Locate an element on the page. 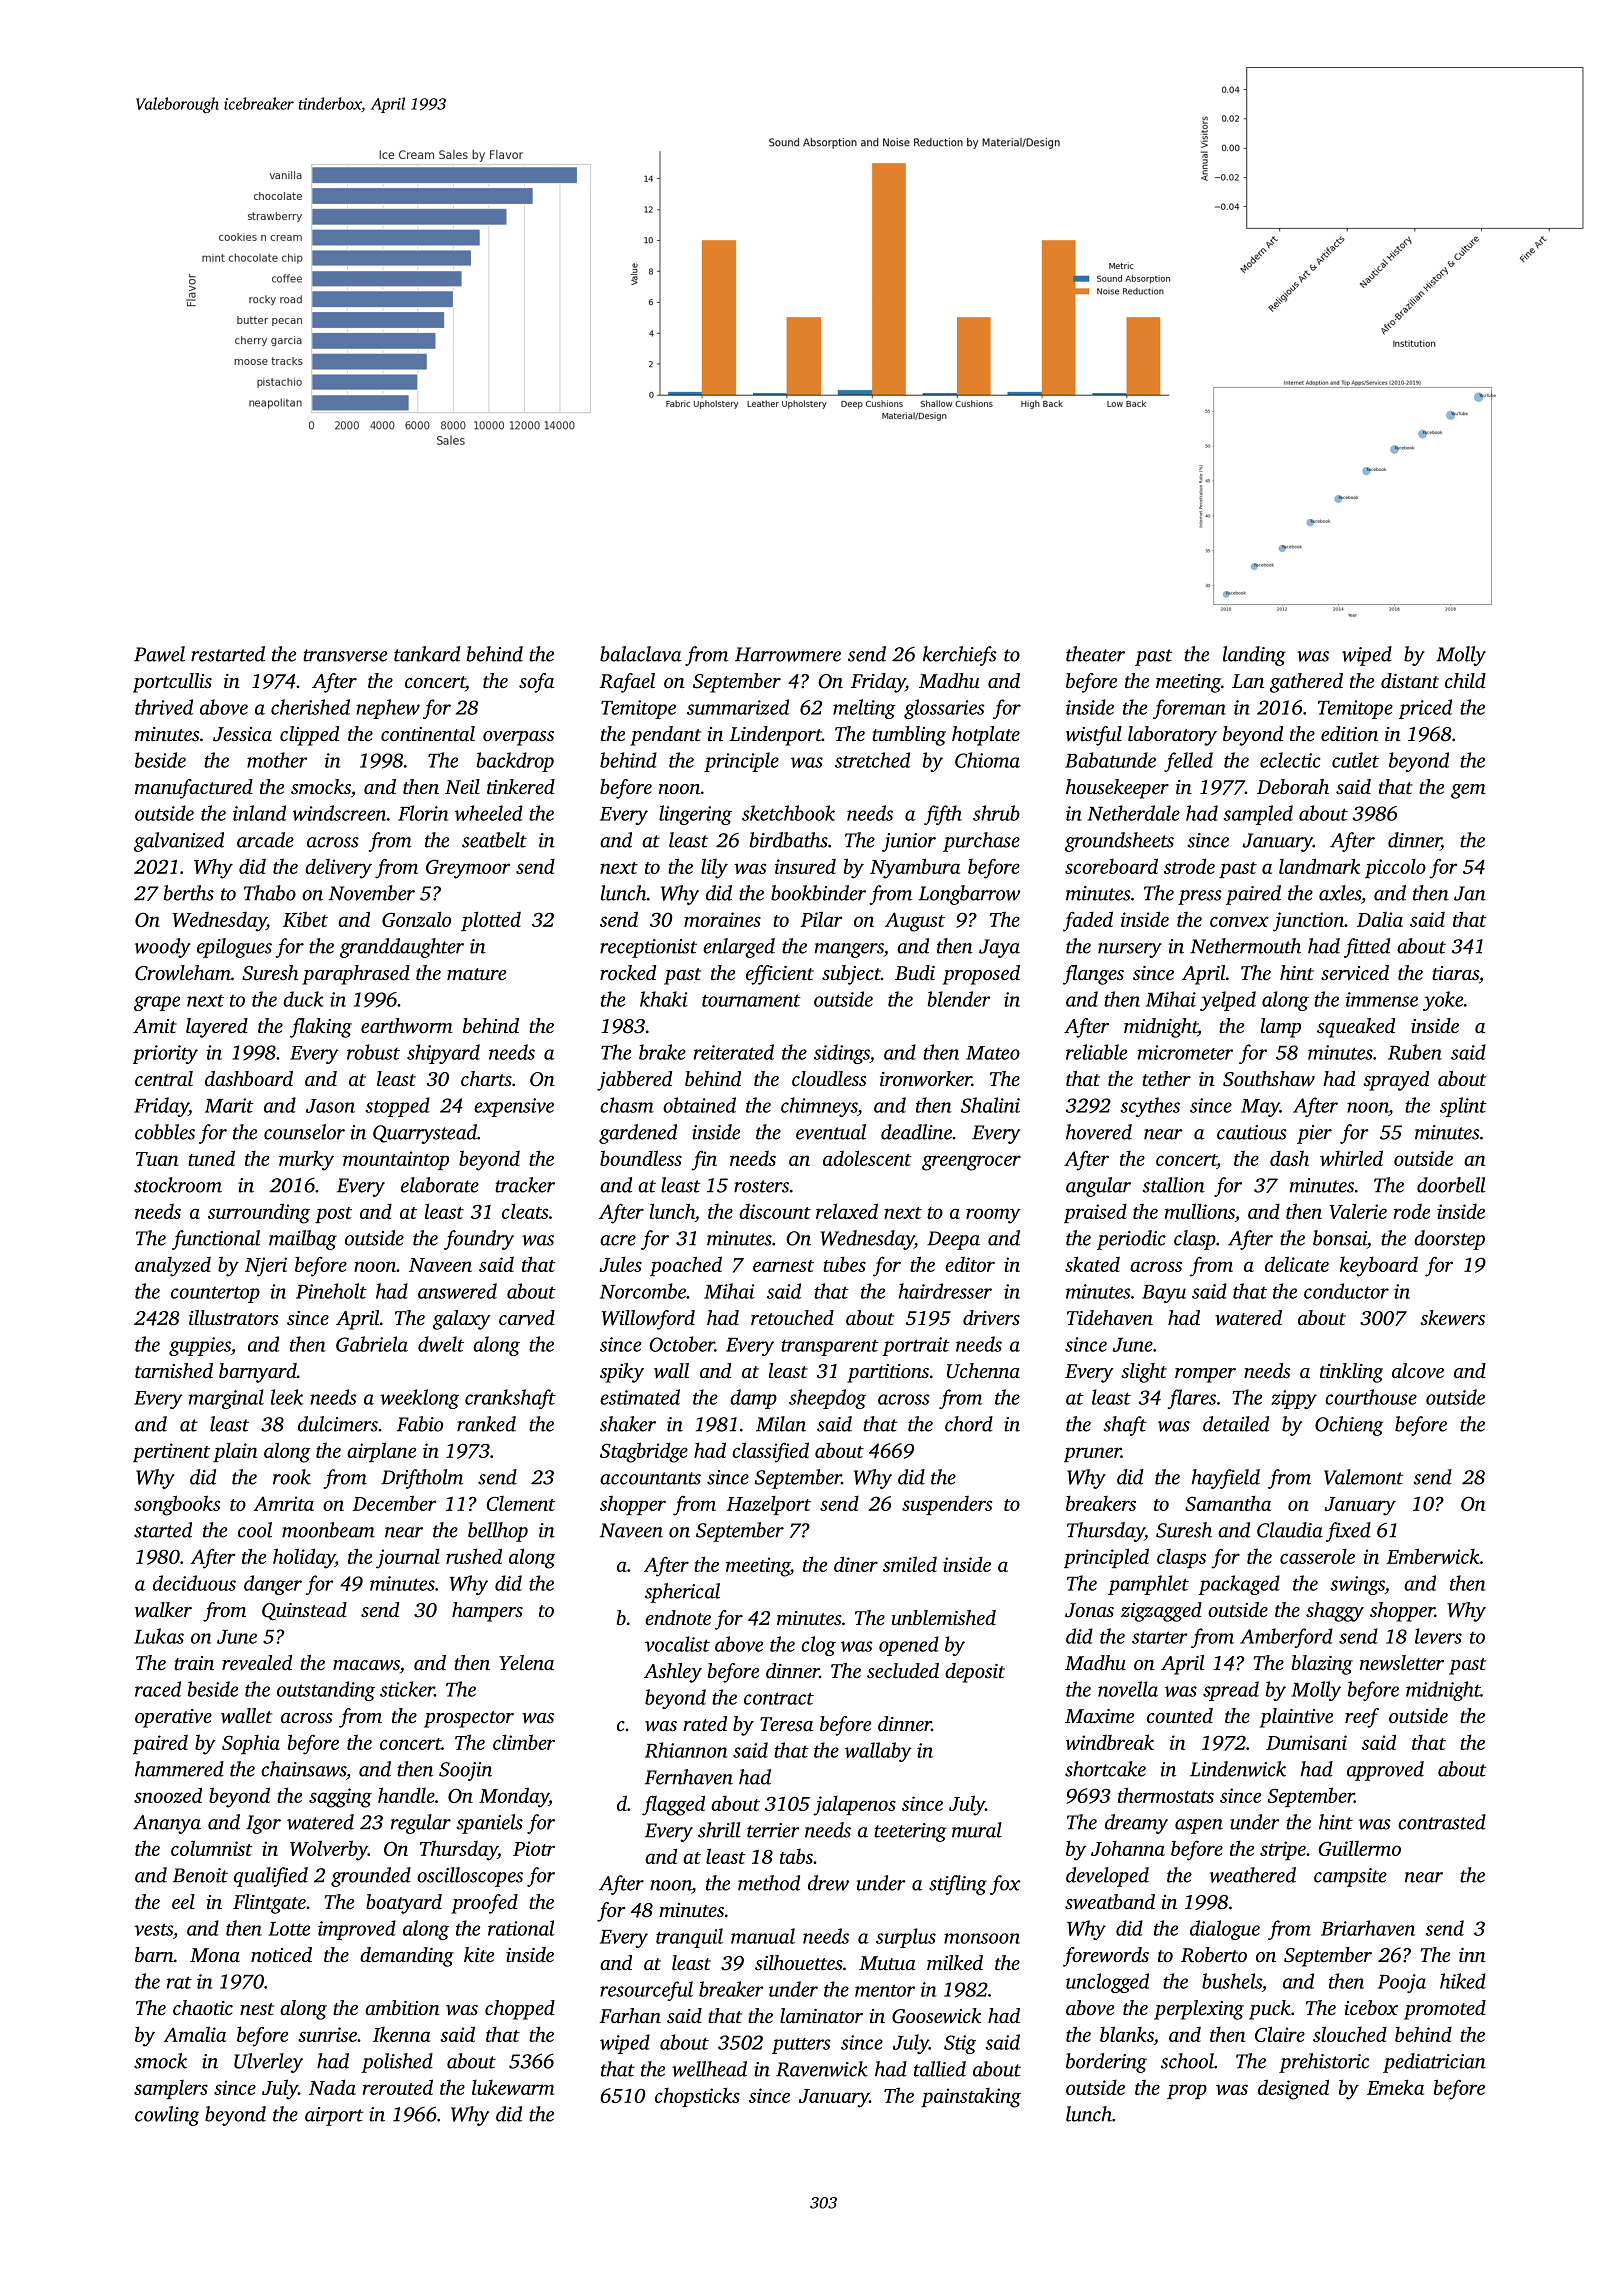 This document has height=2292, width=1620. contrasted is located at coordinates (1442, 1822).
